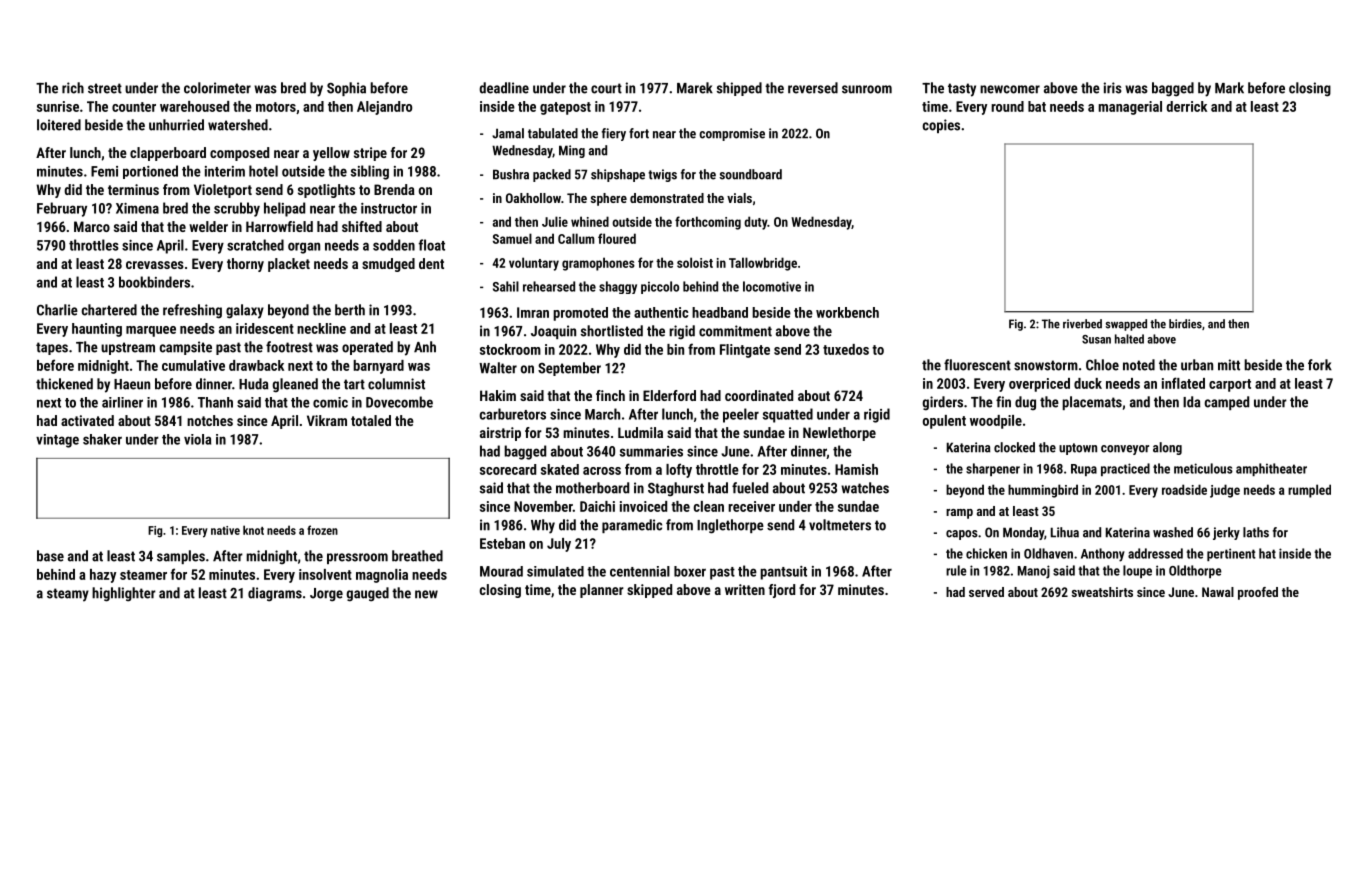 Image resolution: width=1372 pixels, height=887 pixels. What do you see at coordinates (124, 594) in the screenshot?
I see `highlighter` at bounding box center [124, 594].
